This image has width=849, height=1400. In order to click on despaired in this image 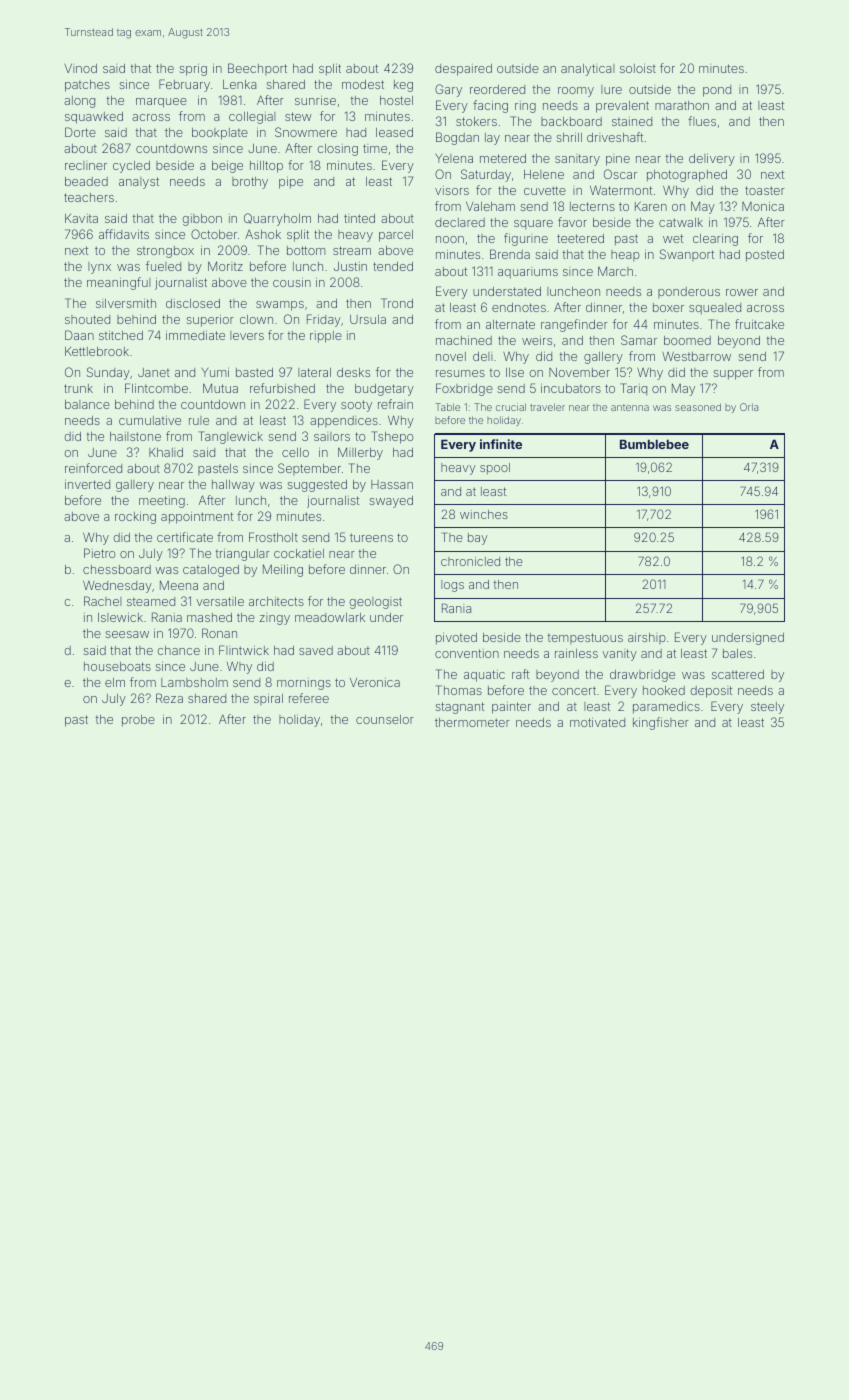, I will do `click(463, 70)`.
